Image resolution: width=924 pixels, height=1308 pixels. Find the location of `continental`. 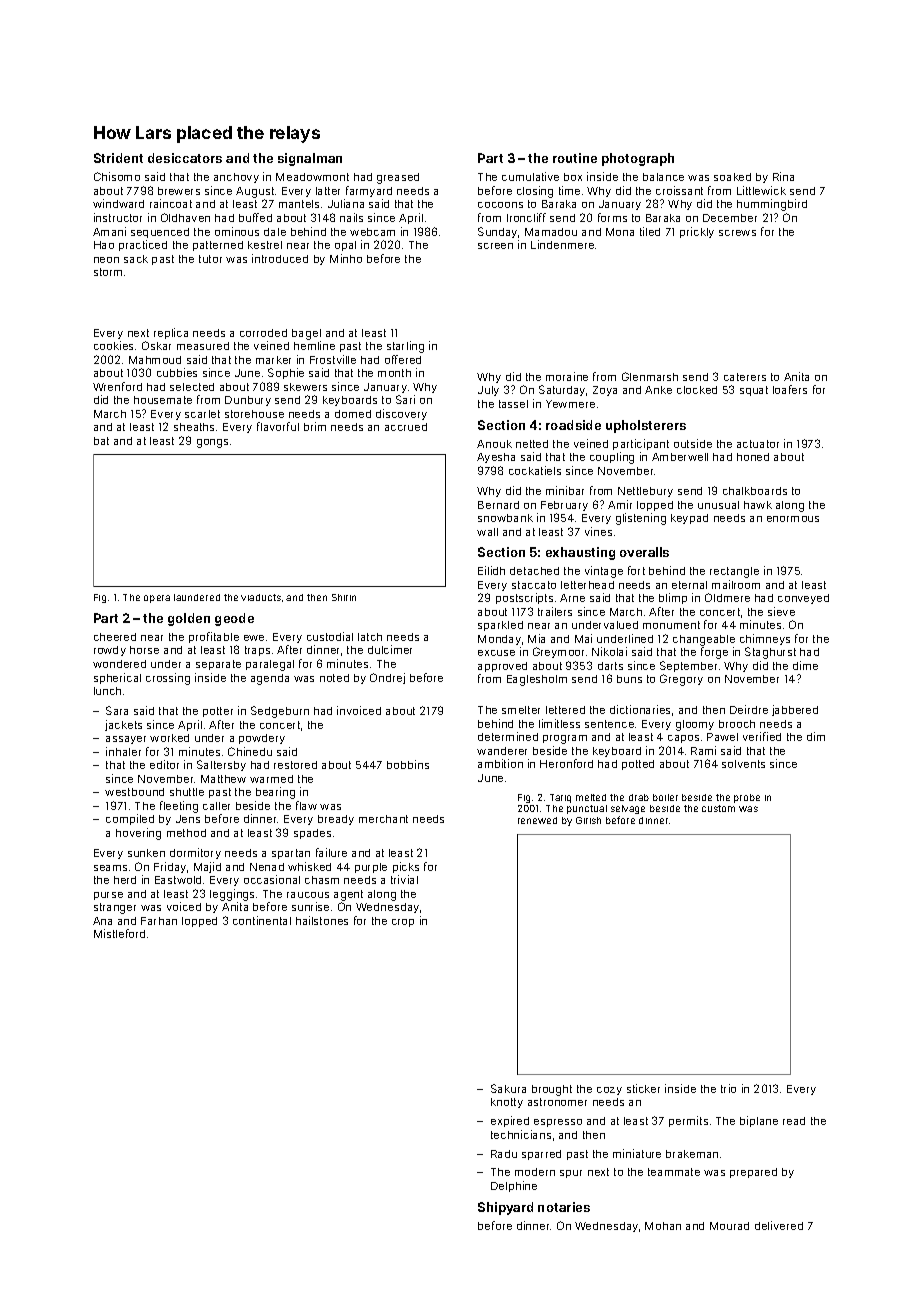

continental is located at coordinates (262, 920).
